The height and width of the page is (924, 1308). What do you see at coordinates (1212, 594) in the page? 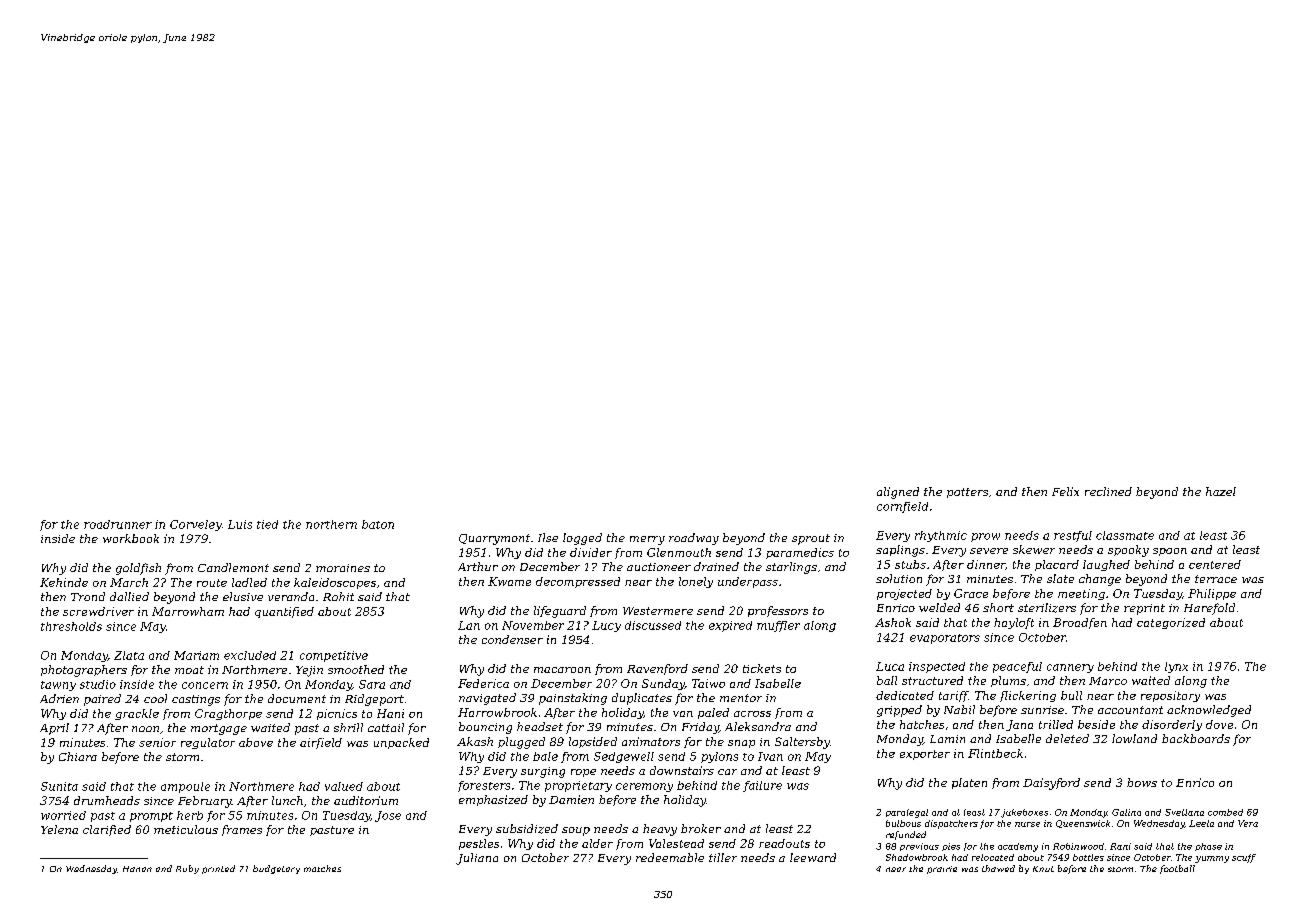
I see `Philippe` at bounding box center [1212, 594].
